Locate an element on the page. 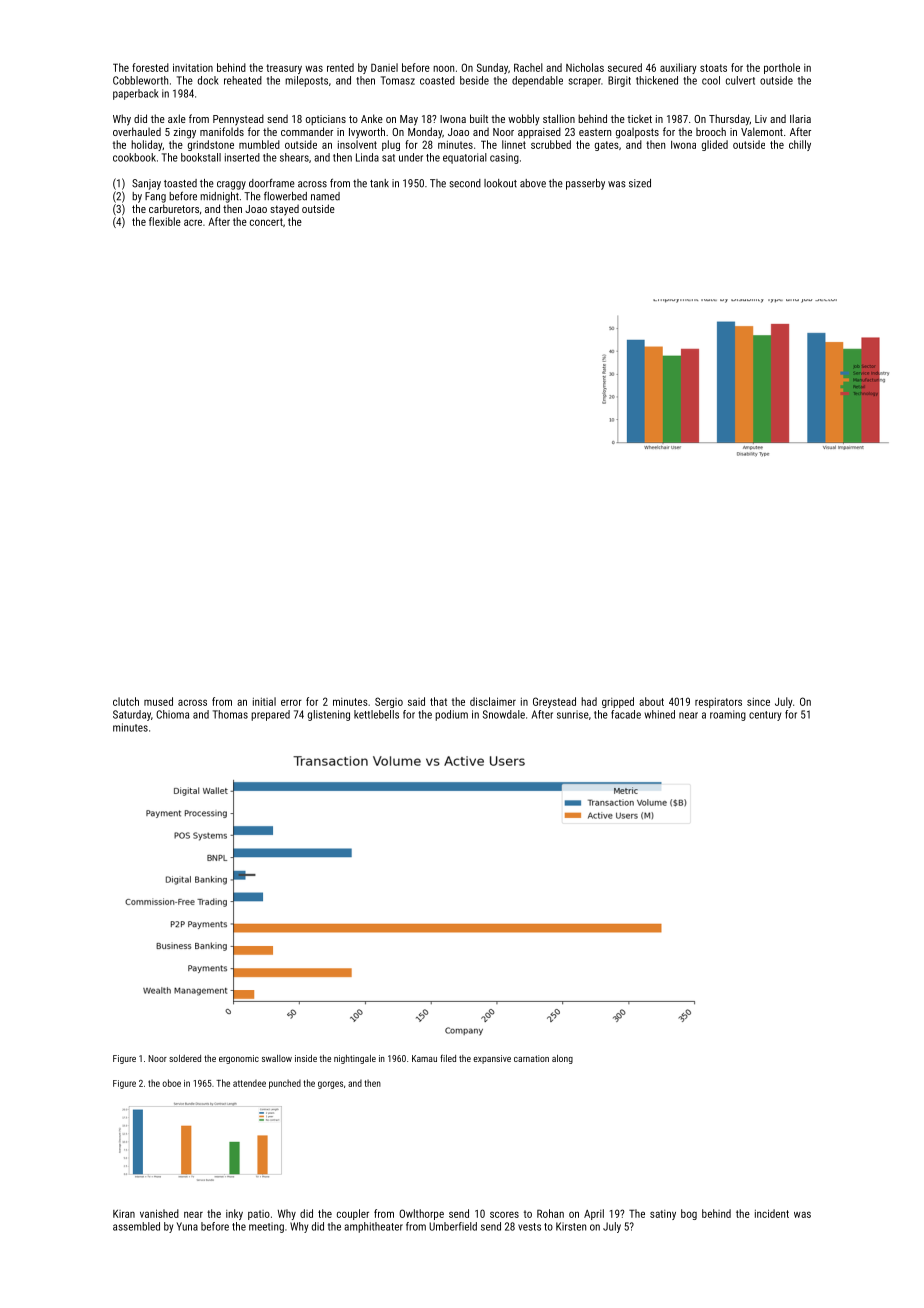 Image resolution: width=924 pixels, height=1308 pixels. porthole is located at coordinates (782, 68).
